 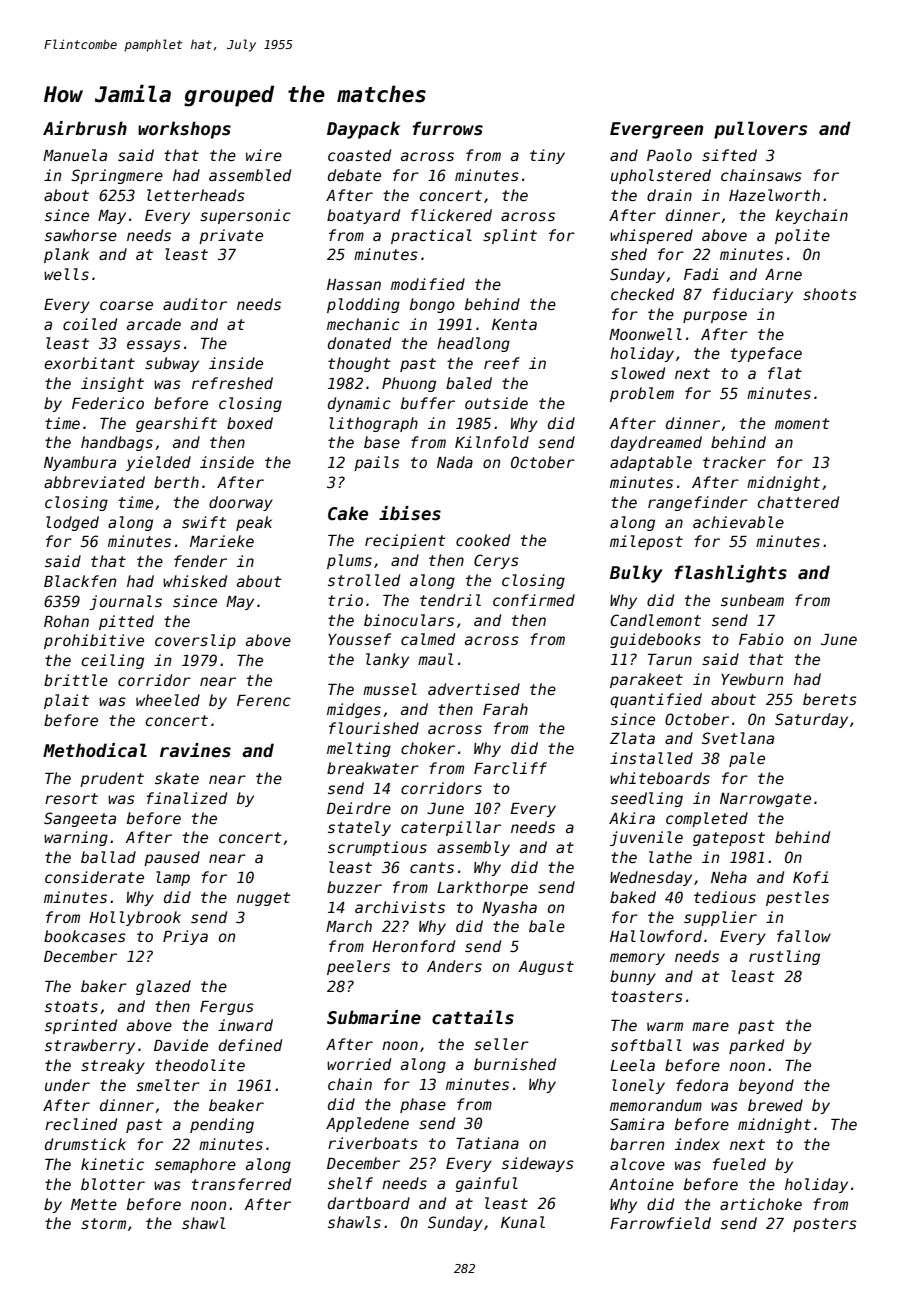 I want to click on workshops, so click(x=184, y=130).
